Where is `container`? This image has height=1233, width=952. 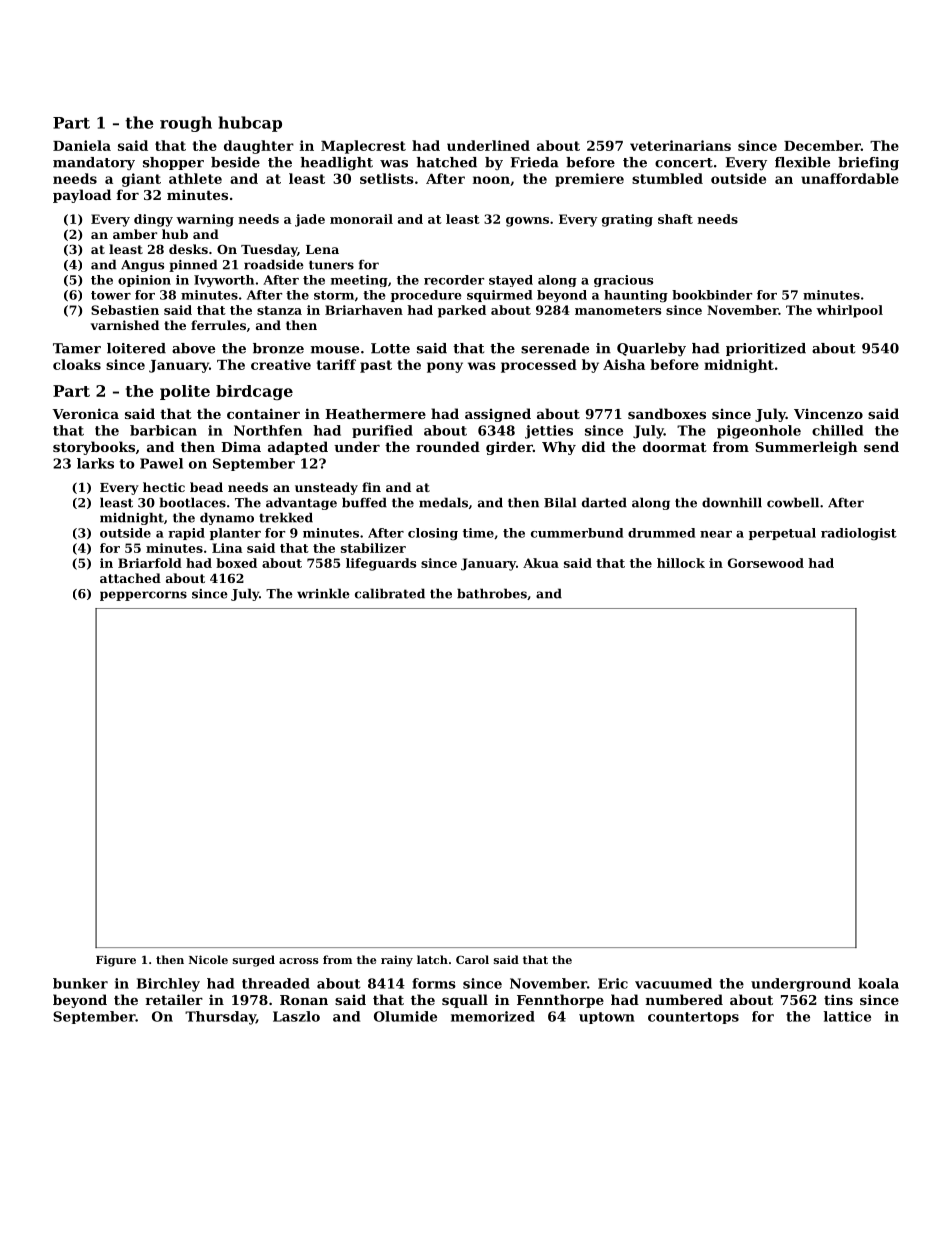 container is located at coordinates (263, 413).
